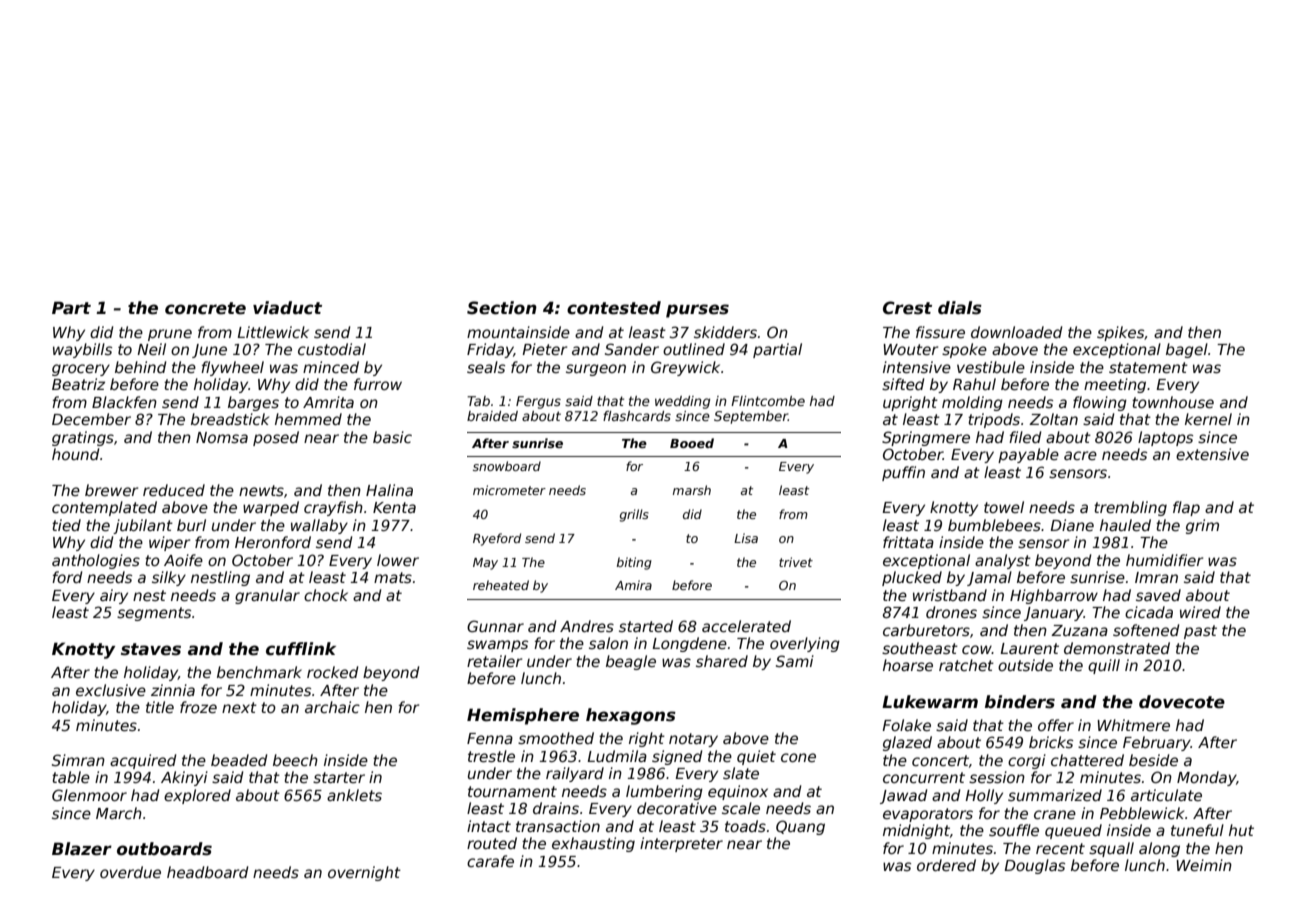 Image resolution: width=1308 pixels, height=924 pixels. I want to click on overnight, so click(364, 873).
